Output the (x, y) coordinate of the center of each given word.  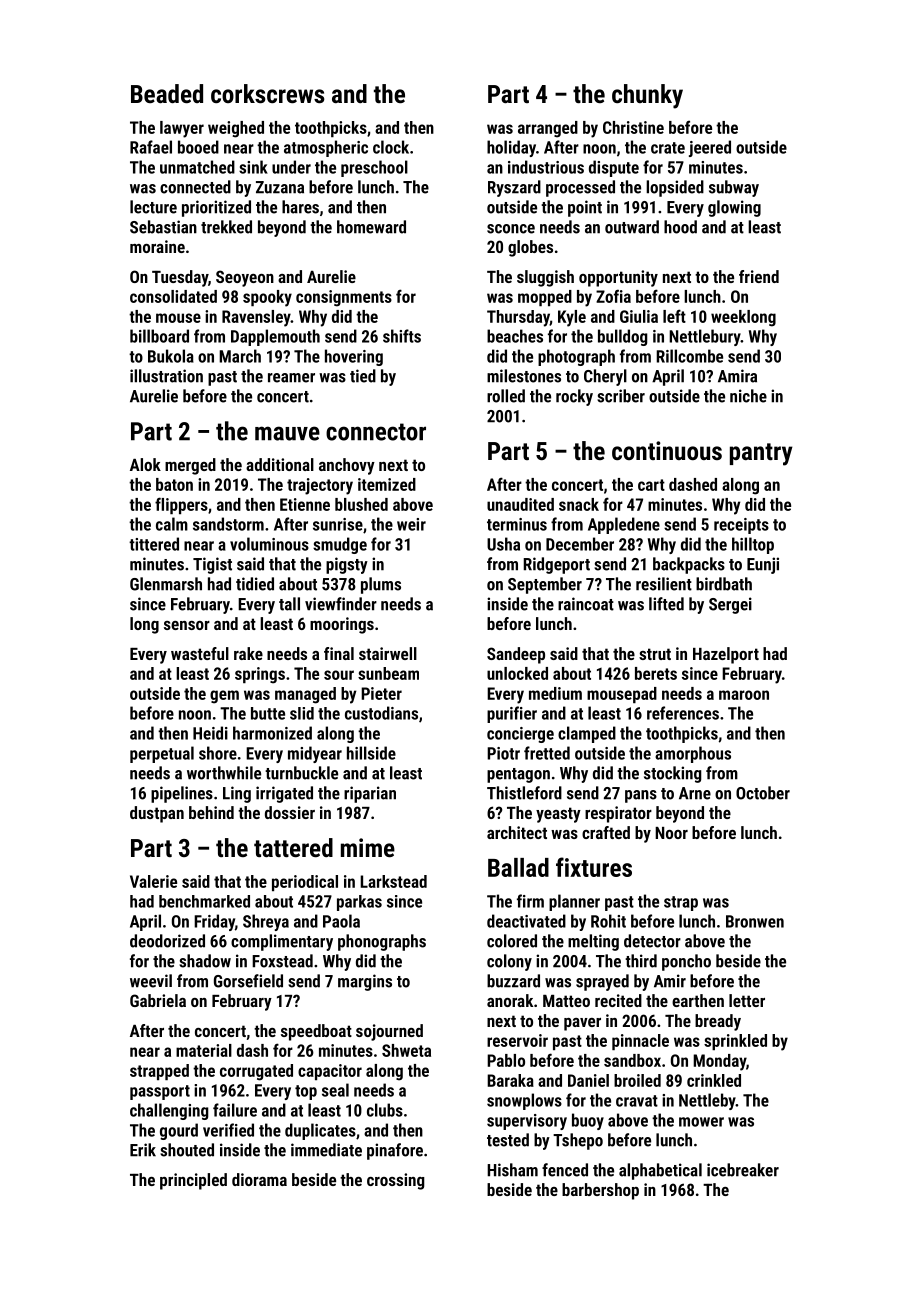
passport (160, 1092)
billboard (159, 336)
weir (411, 524)
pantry (761, 454)
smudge (340, 545)
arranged (548, 129)
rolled (506, 396)
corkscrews (268, 93)
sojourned (389, 1032)
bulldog (623, 337)
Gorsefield (248, 981)
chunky (647, 96)
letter (747, 1000)
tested (508, 1140)
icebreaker (743, 1170)
